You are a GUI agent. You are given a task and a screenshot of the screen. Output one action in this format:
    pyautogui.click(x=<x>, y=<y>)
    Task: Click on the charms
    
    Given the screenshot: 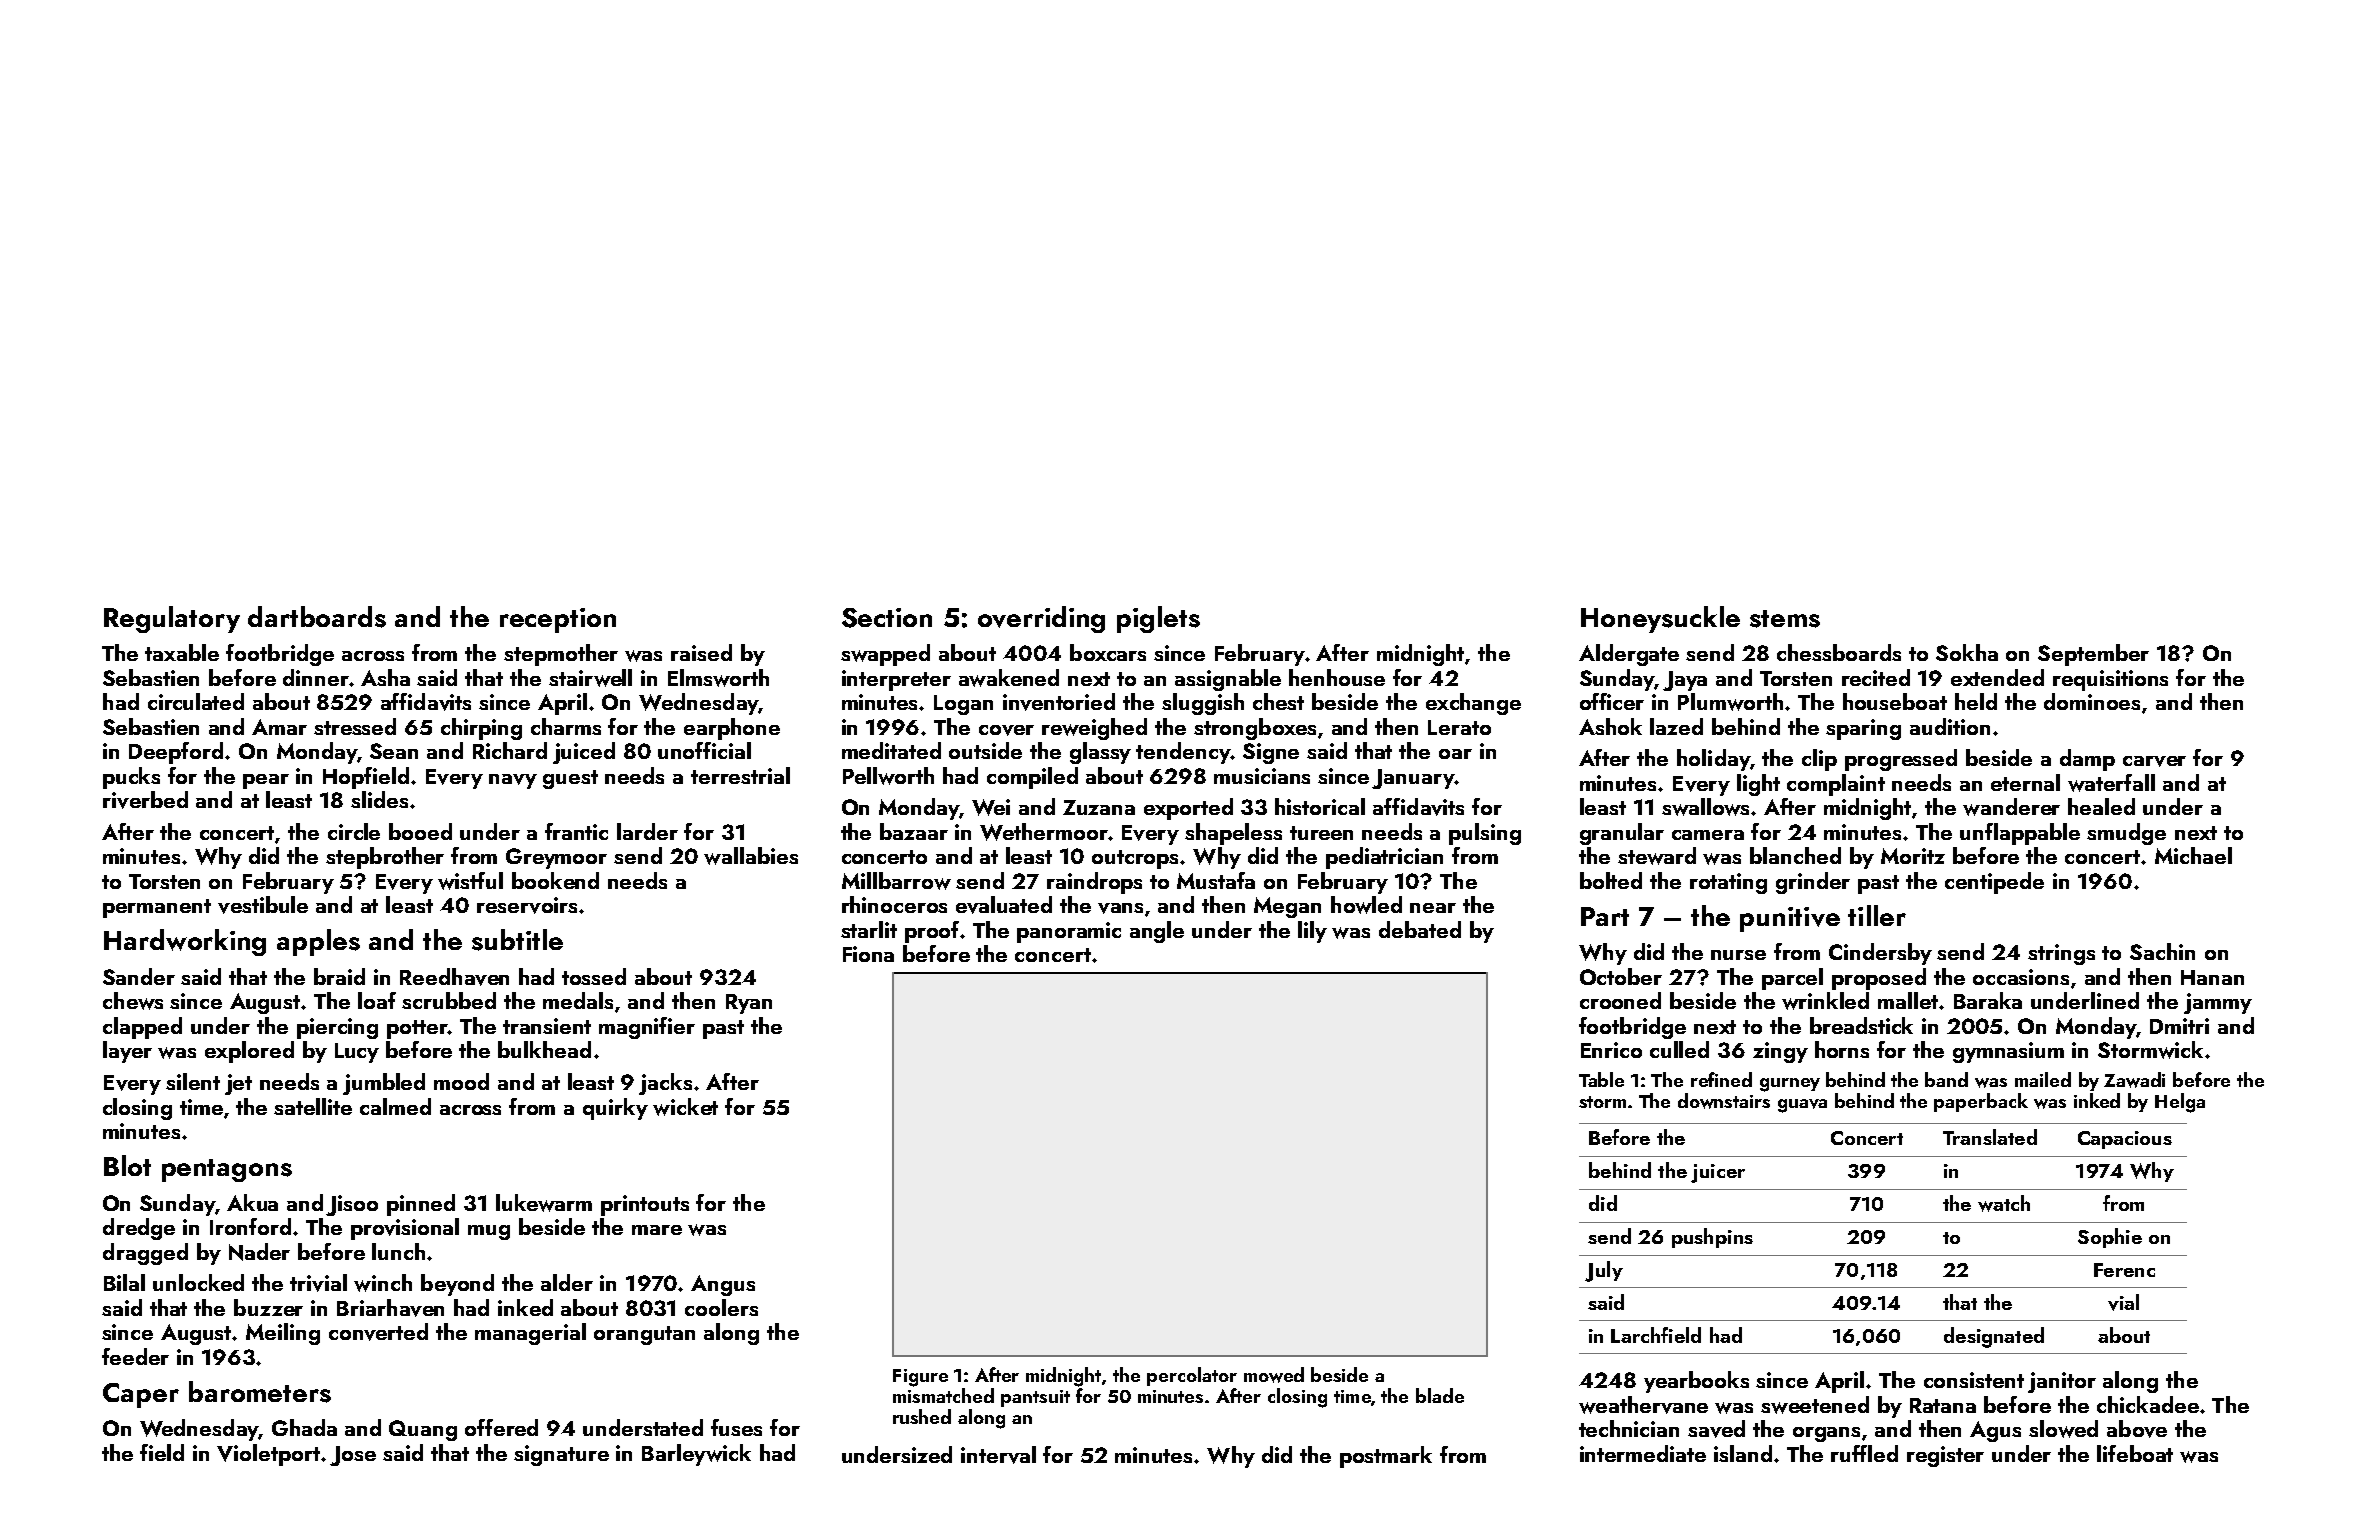 What is the action you would take?
    pyautogui.click(x=566, y=726)
